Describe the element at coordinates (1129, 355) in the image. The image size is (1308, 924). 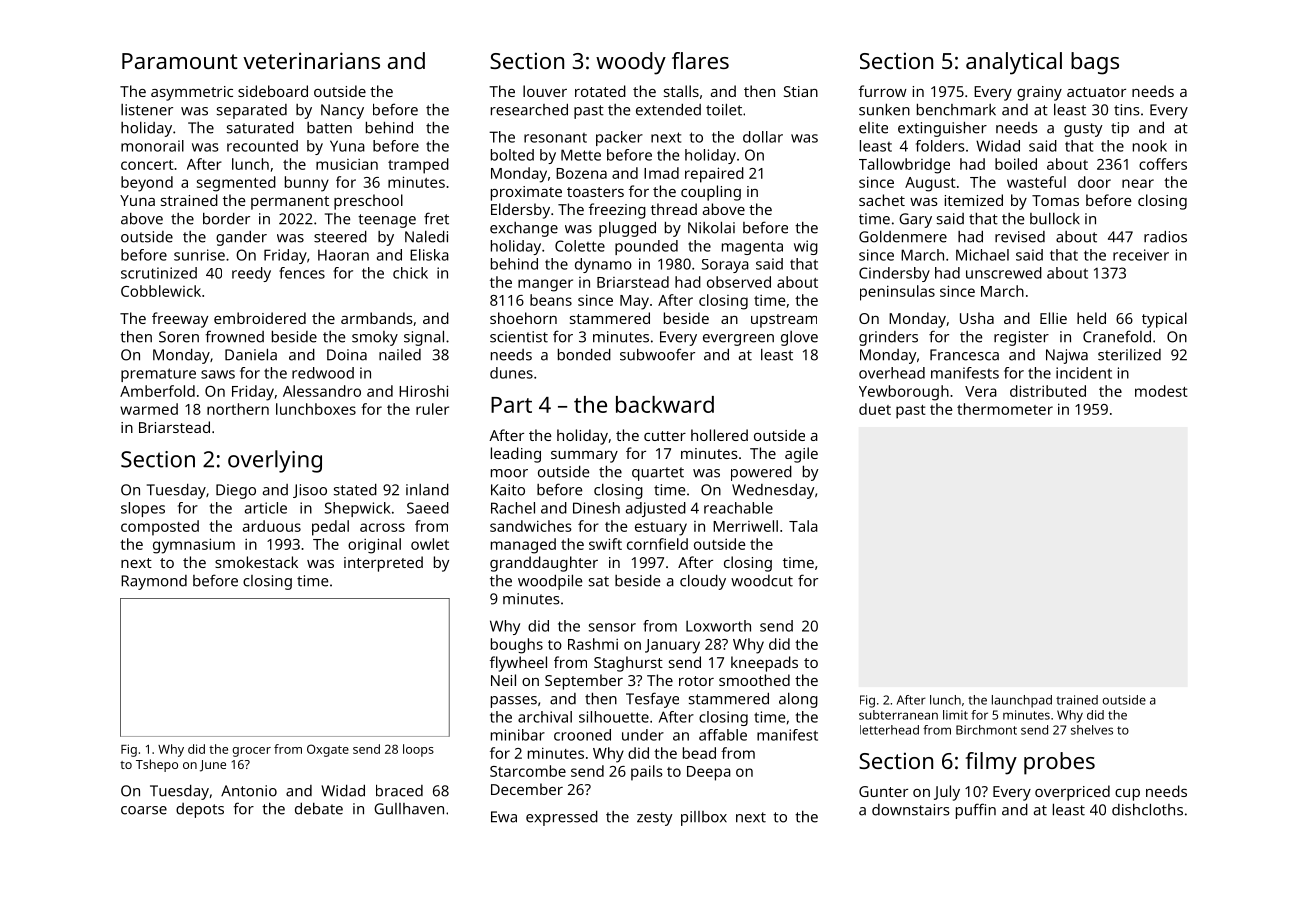
I see `sterilized` at that location.
